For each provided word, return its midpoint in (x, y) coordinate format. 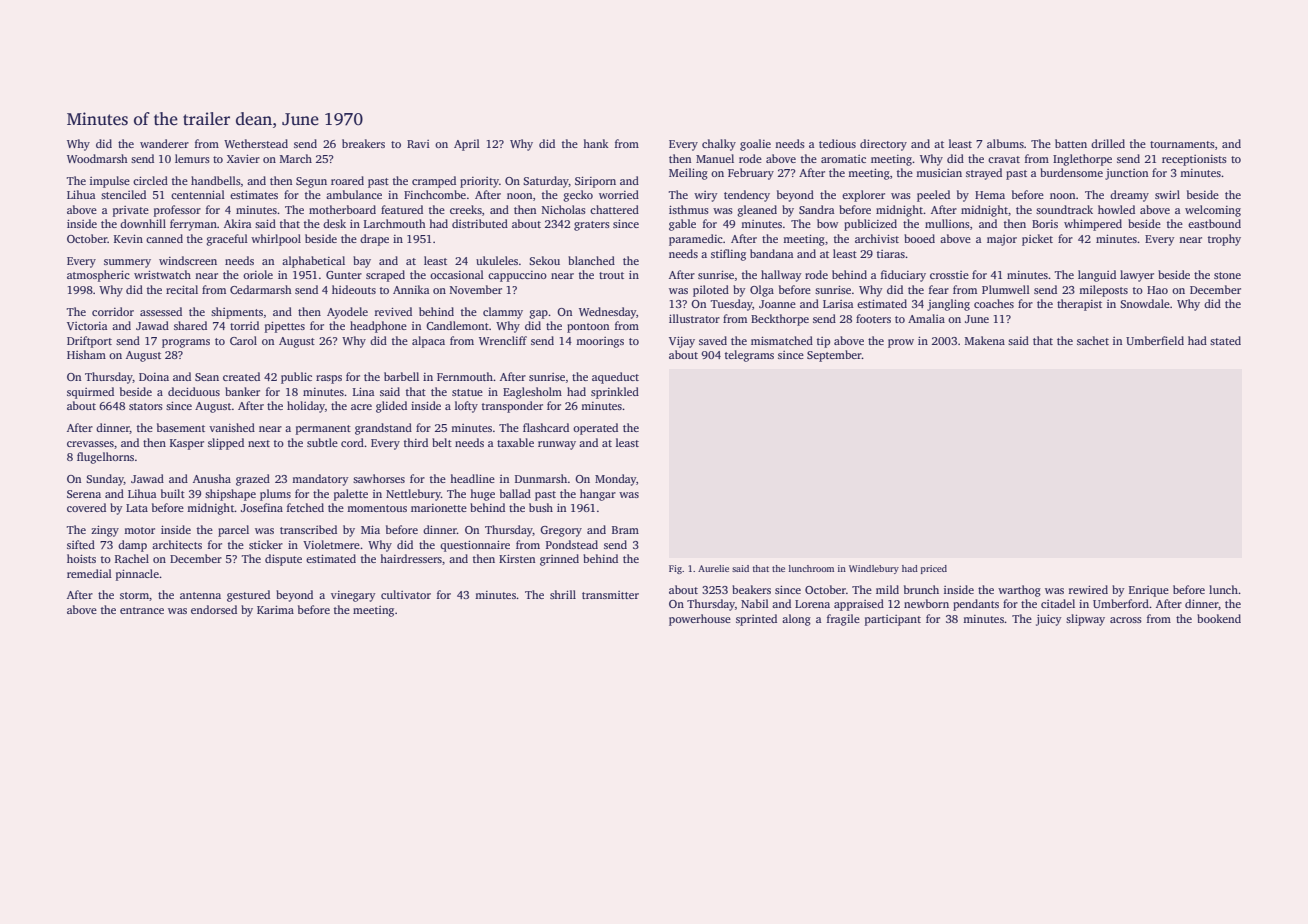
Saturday (546, 182)
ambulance (354, 194)
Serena (84, 494)
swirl (1167, 194)
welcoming (1213, 211)
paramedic (696, 240)
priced (934, 569)
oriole (258, 274)
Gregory (561, 531)
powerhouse (700, 620)
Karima (275, 609)
